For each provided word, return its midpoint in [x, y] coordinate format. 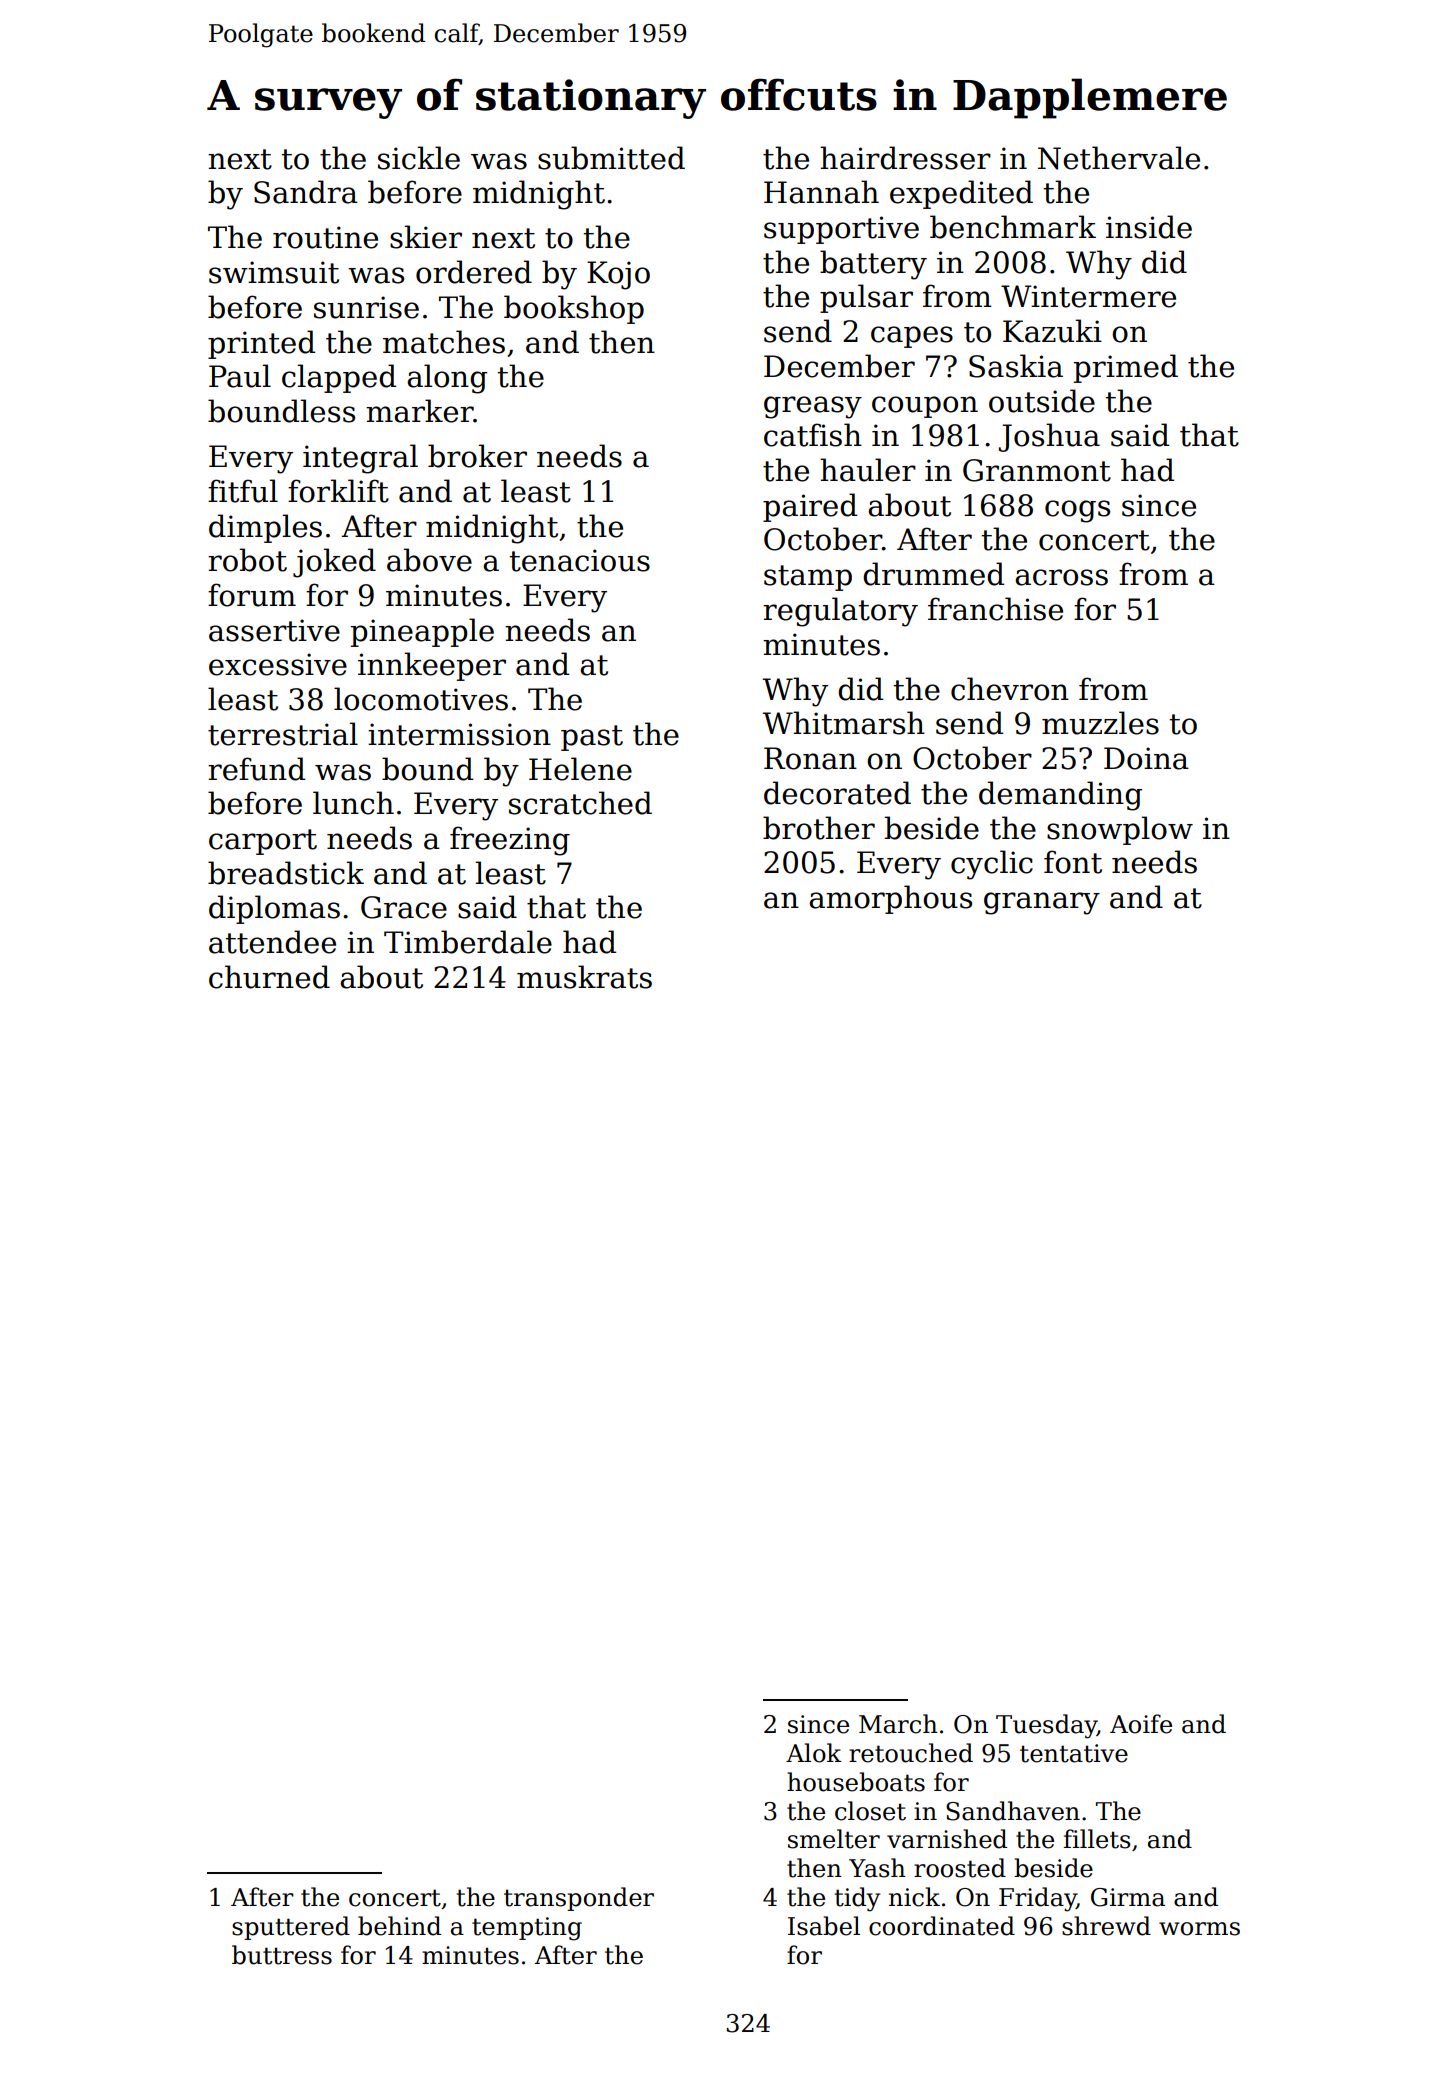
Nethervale [1119, 158]
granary [1042, 903]
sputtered [291, 1928]
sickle [419, 158]
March [898, 1724]
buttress [282, 1955]
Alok [814, 1753]
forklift [338, 491]
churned [269, 977]
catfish [813, 435]
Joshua [1049, 437]
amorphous [890, 899]
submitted [611, 158]
